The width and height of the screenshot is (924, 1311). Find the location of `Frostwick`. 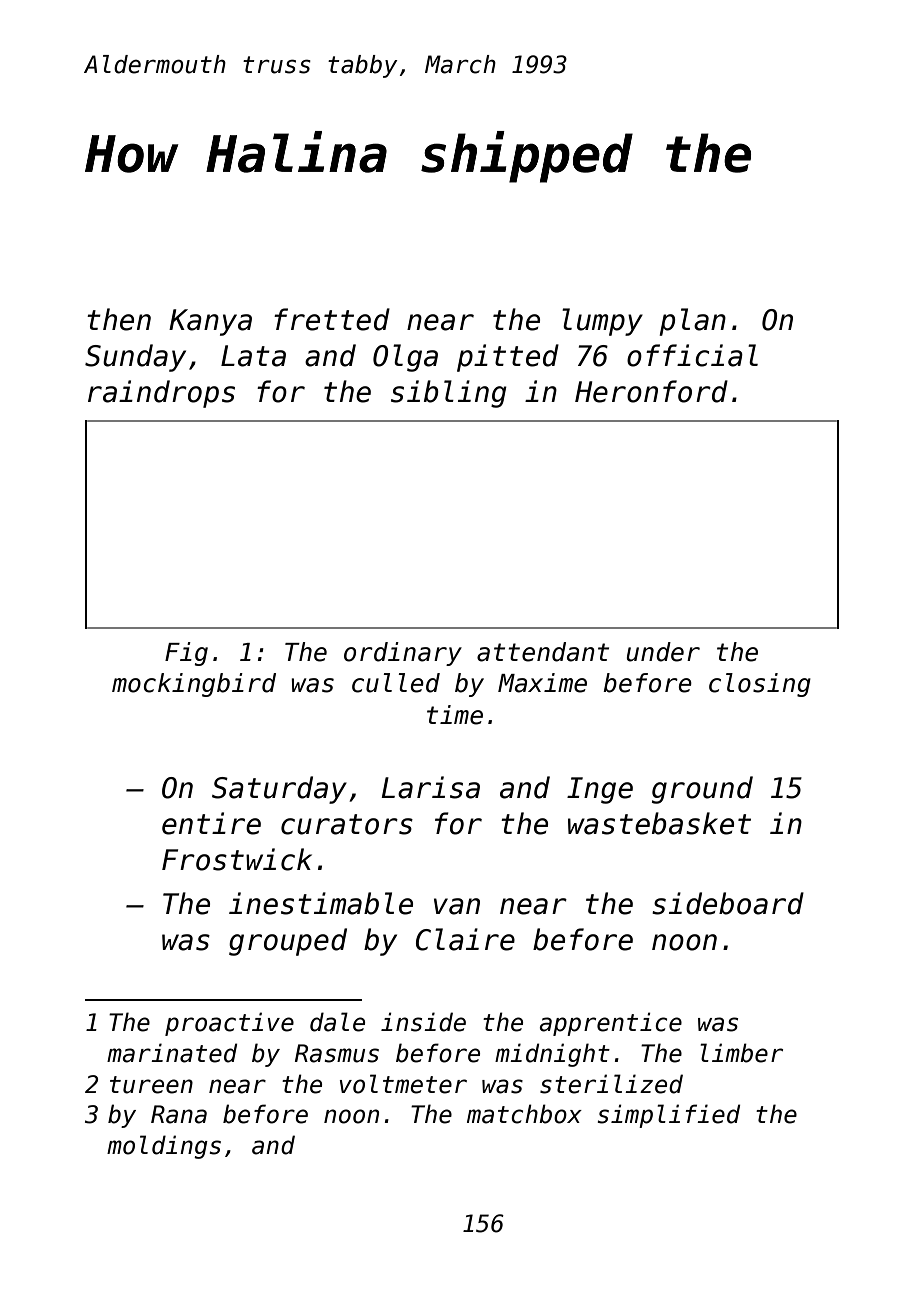

Frostwick is located at coordinates (237, 859).
